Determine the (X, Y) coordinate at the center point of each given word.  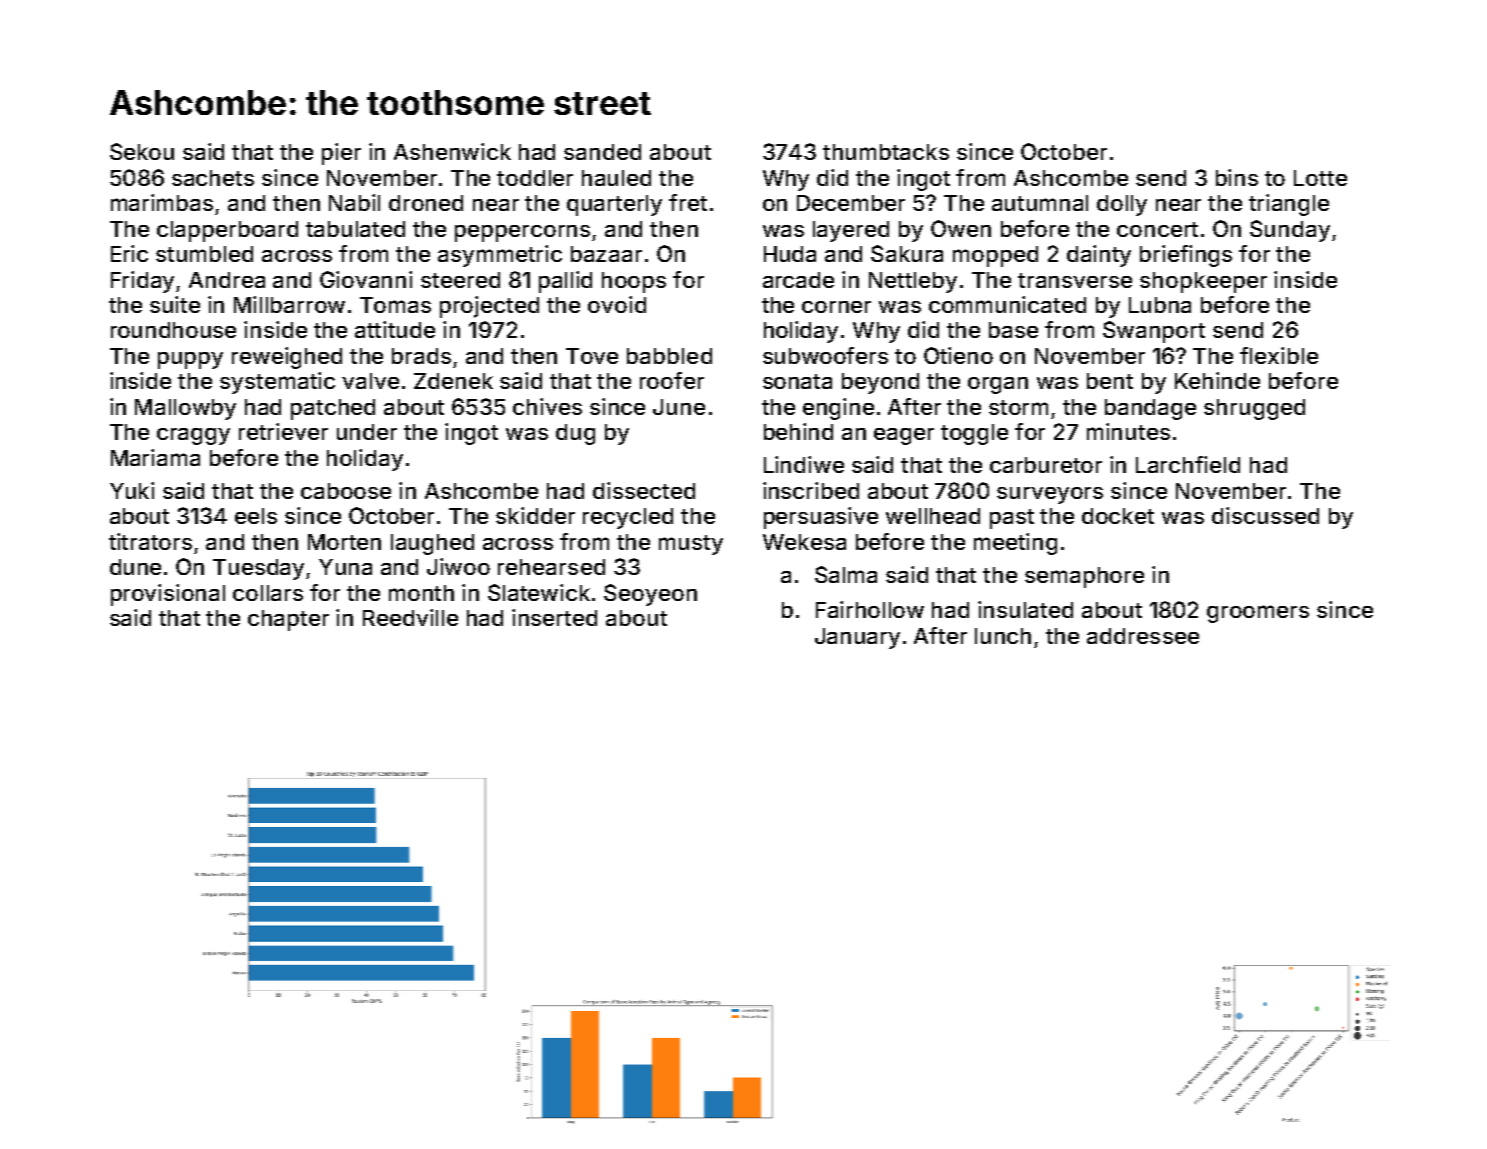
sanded (602, 152)
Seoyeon (650, 595)
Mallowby (185, 409)
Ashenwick (452, 151)
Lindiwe (804, 464)
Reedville (410, 617)
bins (1237, 177)
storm (1018, 407)
